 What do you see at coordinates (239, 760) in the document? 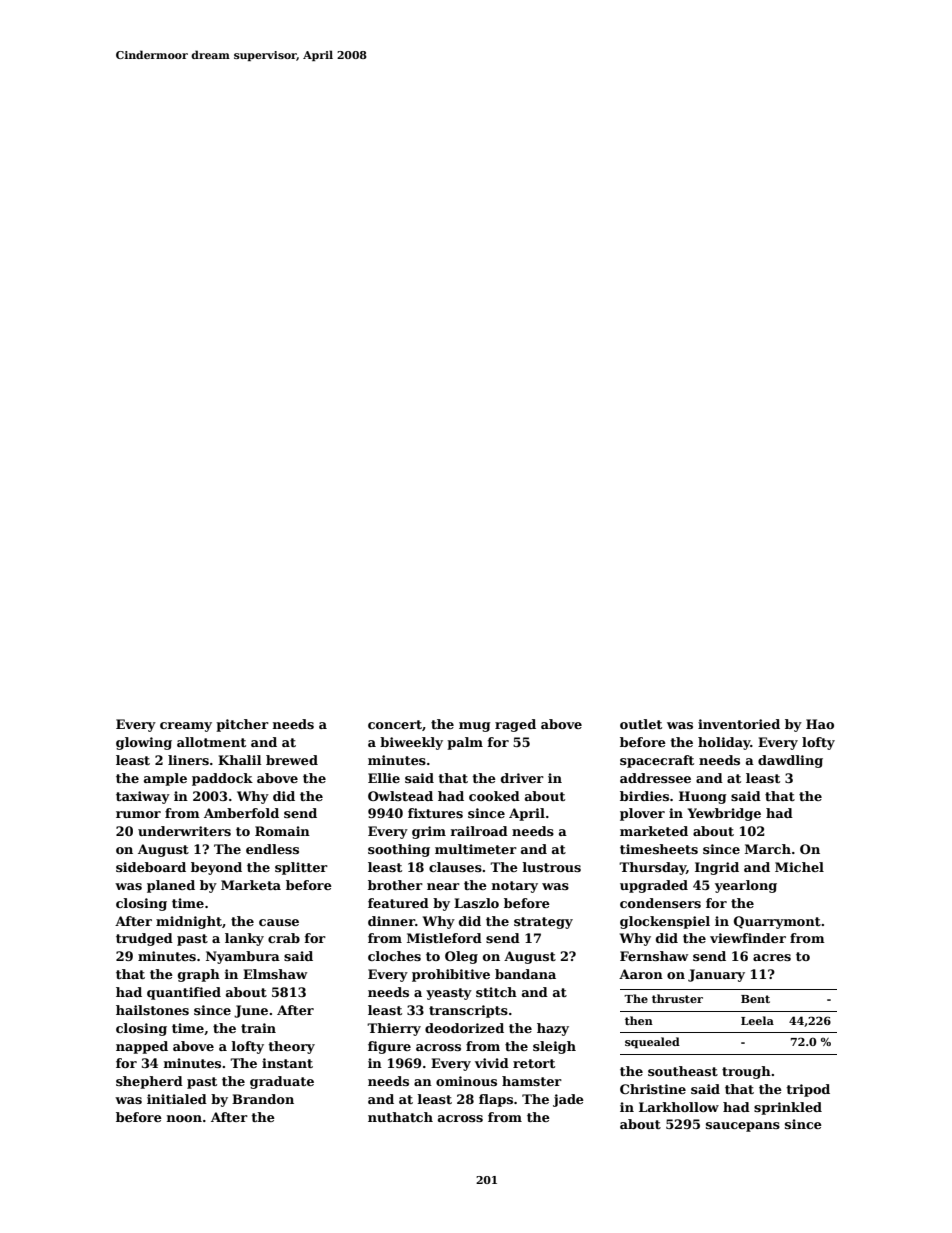
I see `Khalil` at bounding box center [239, 760].
